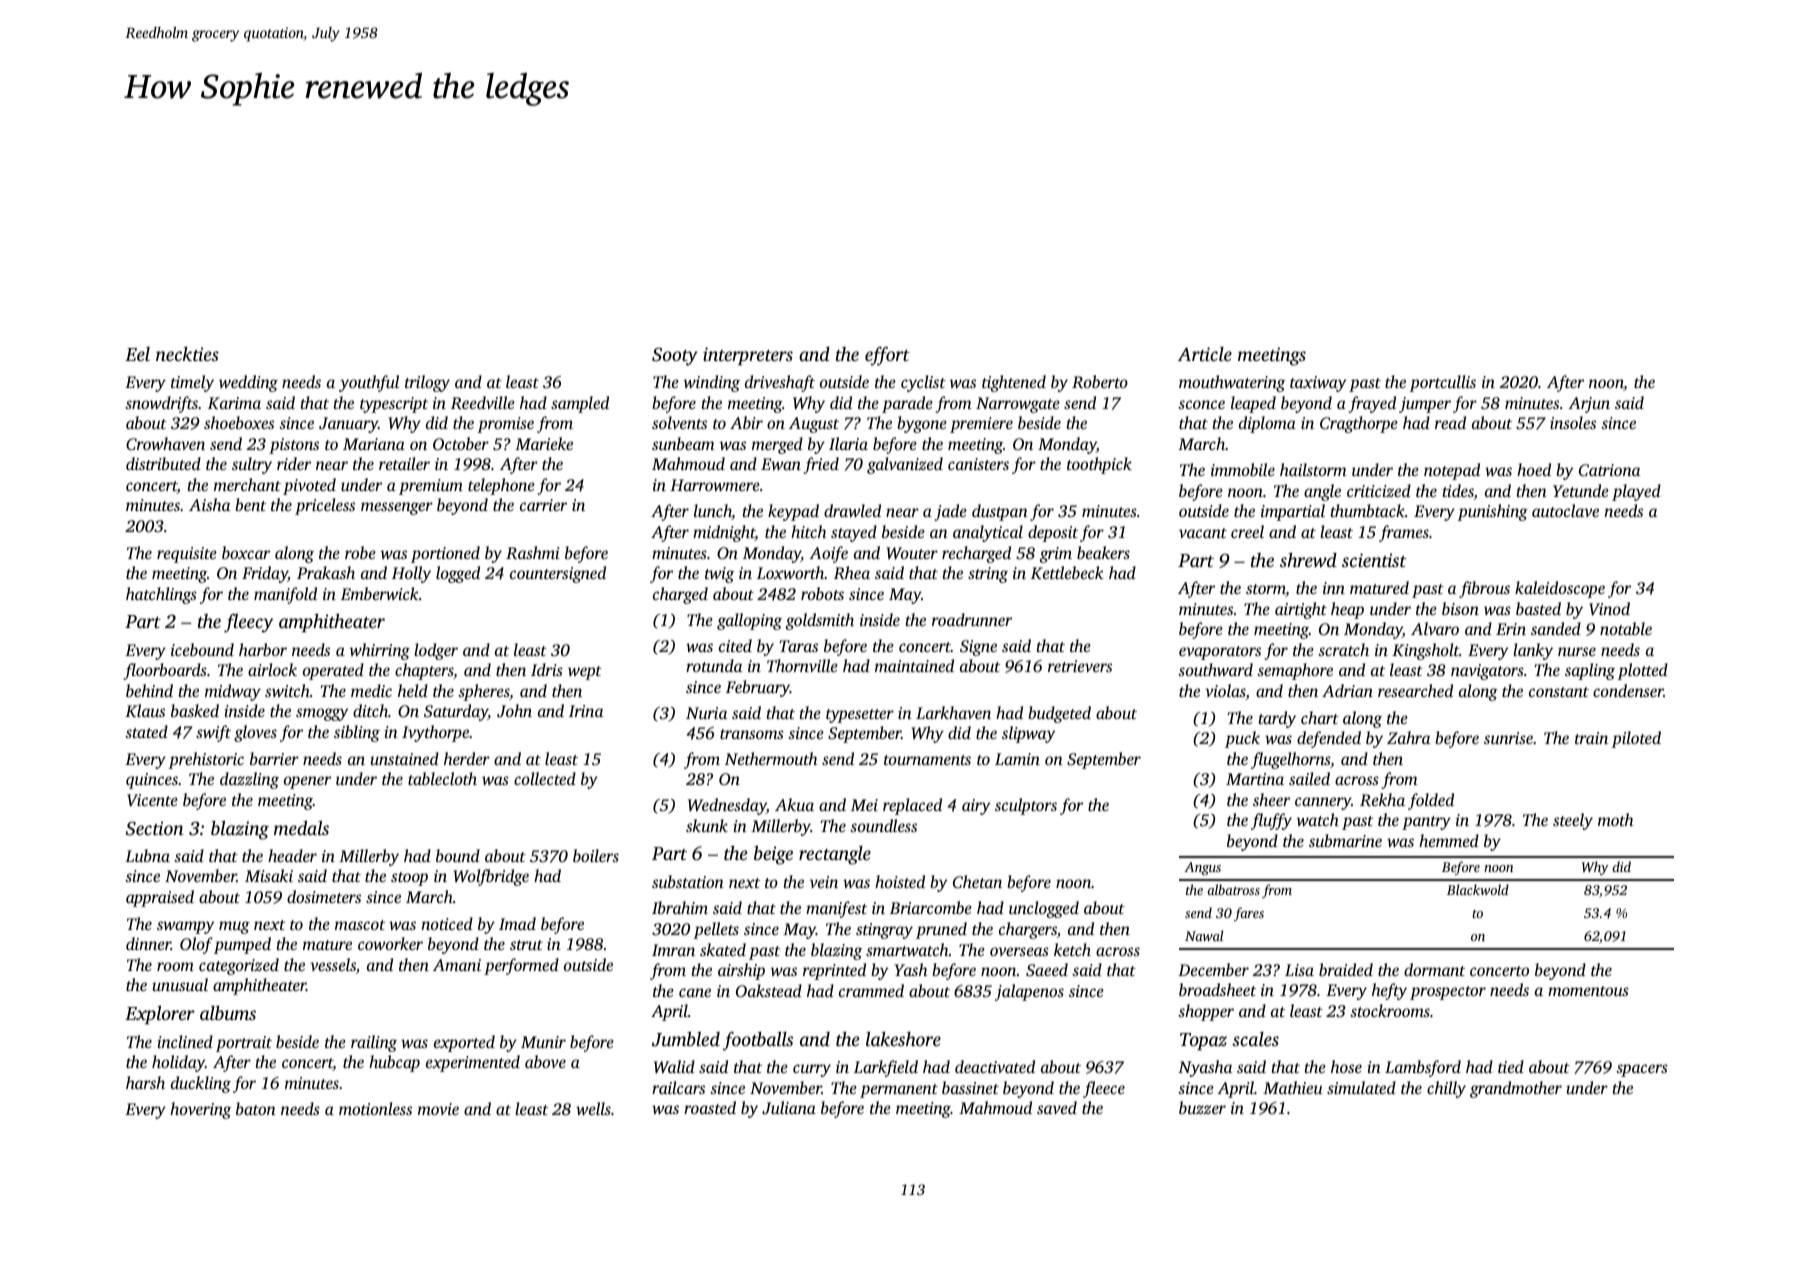 This screenshot has width=1800, height=1273. I want to click on youthful, so click(369, 383).
